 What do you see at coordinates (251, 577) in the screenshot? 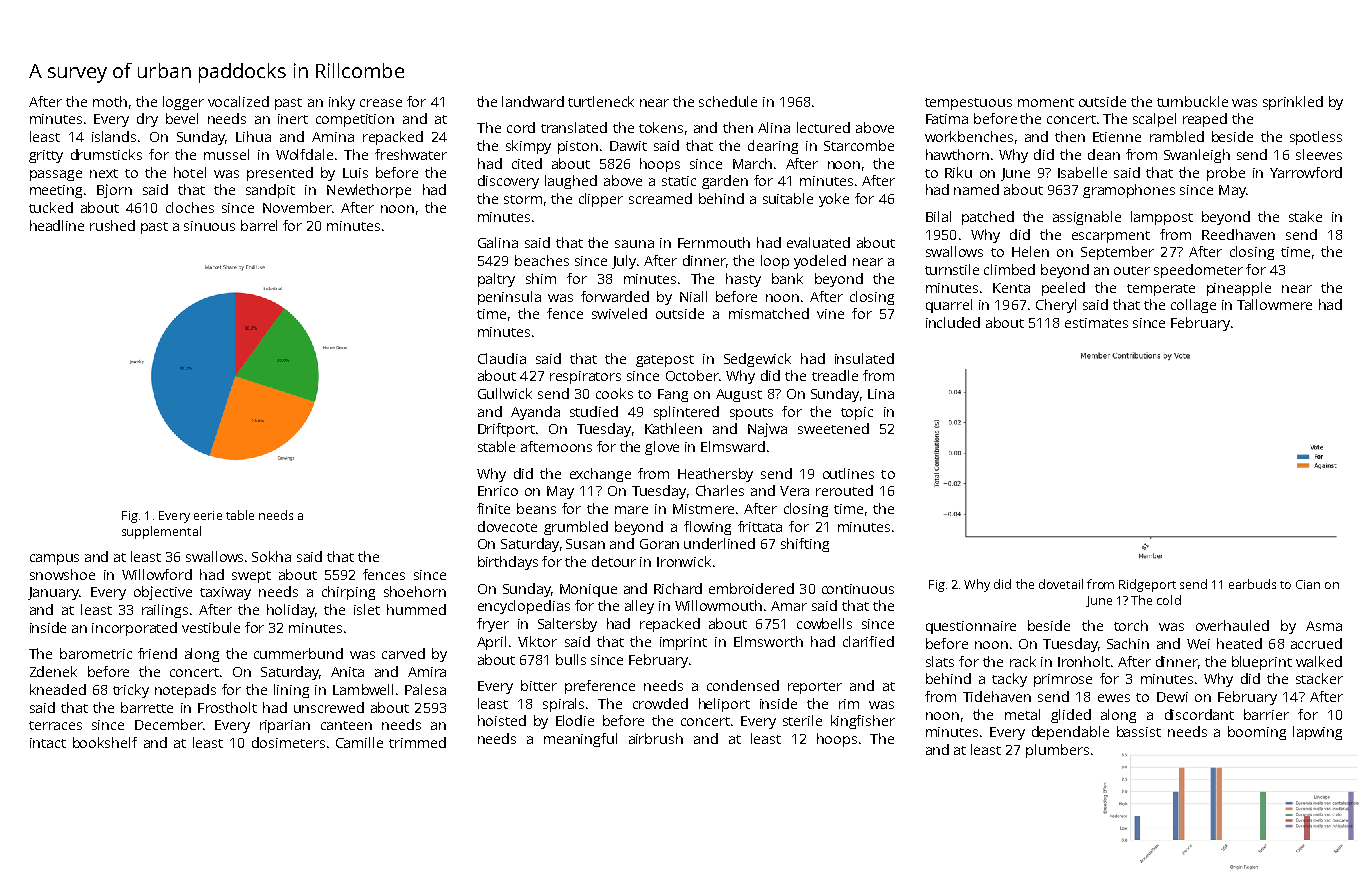
I see `swept` at bounding box center [251, 577].
